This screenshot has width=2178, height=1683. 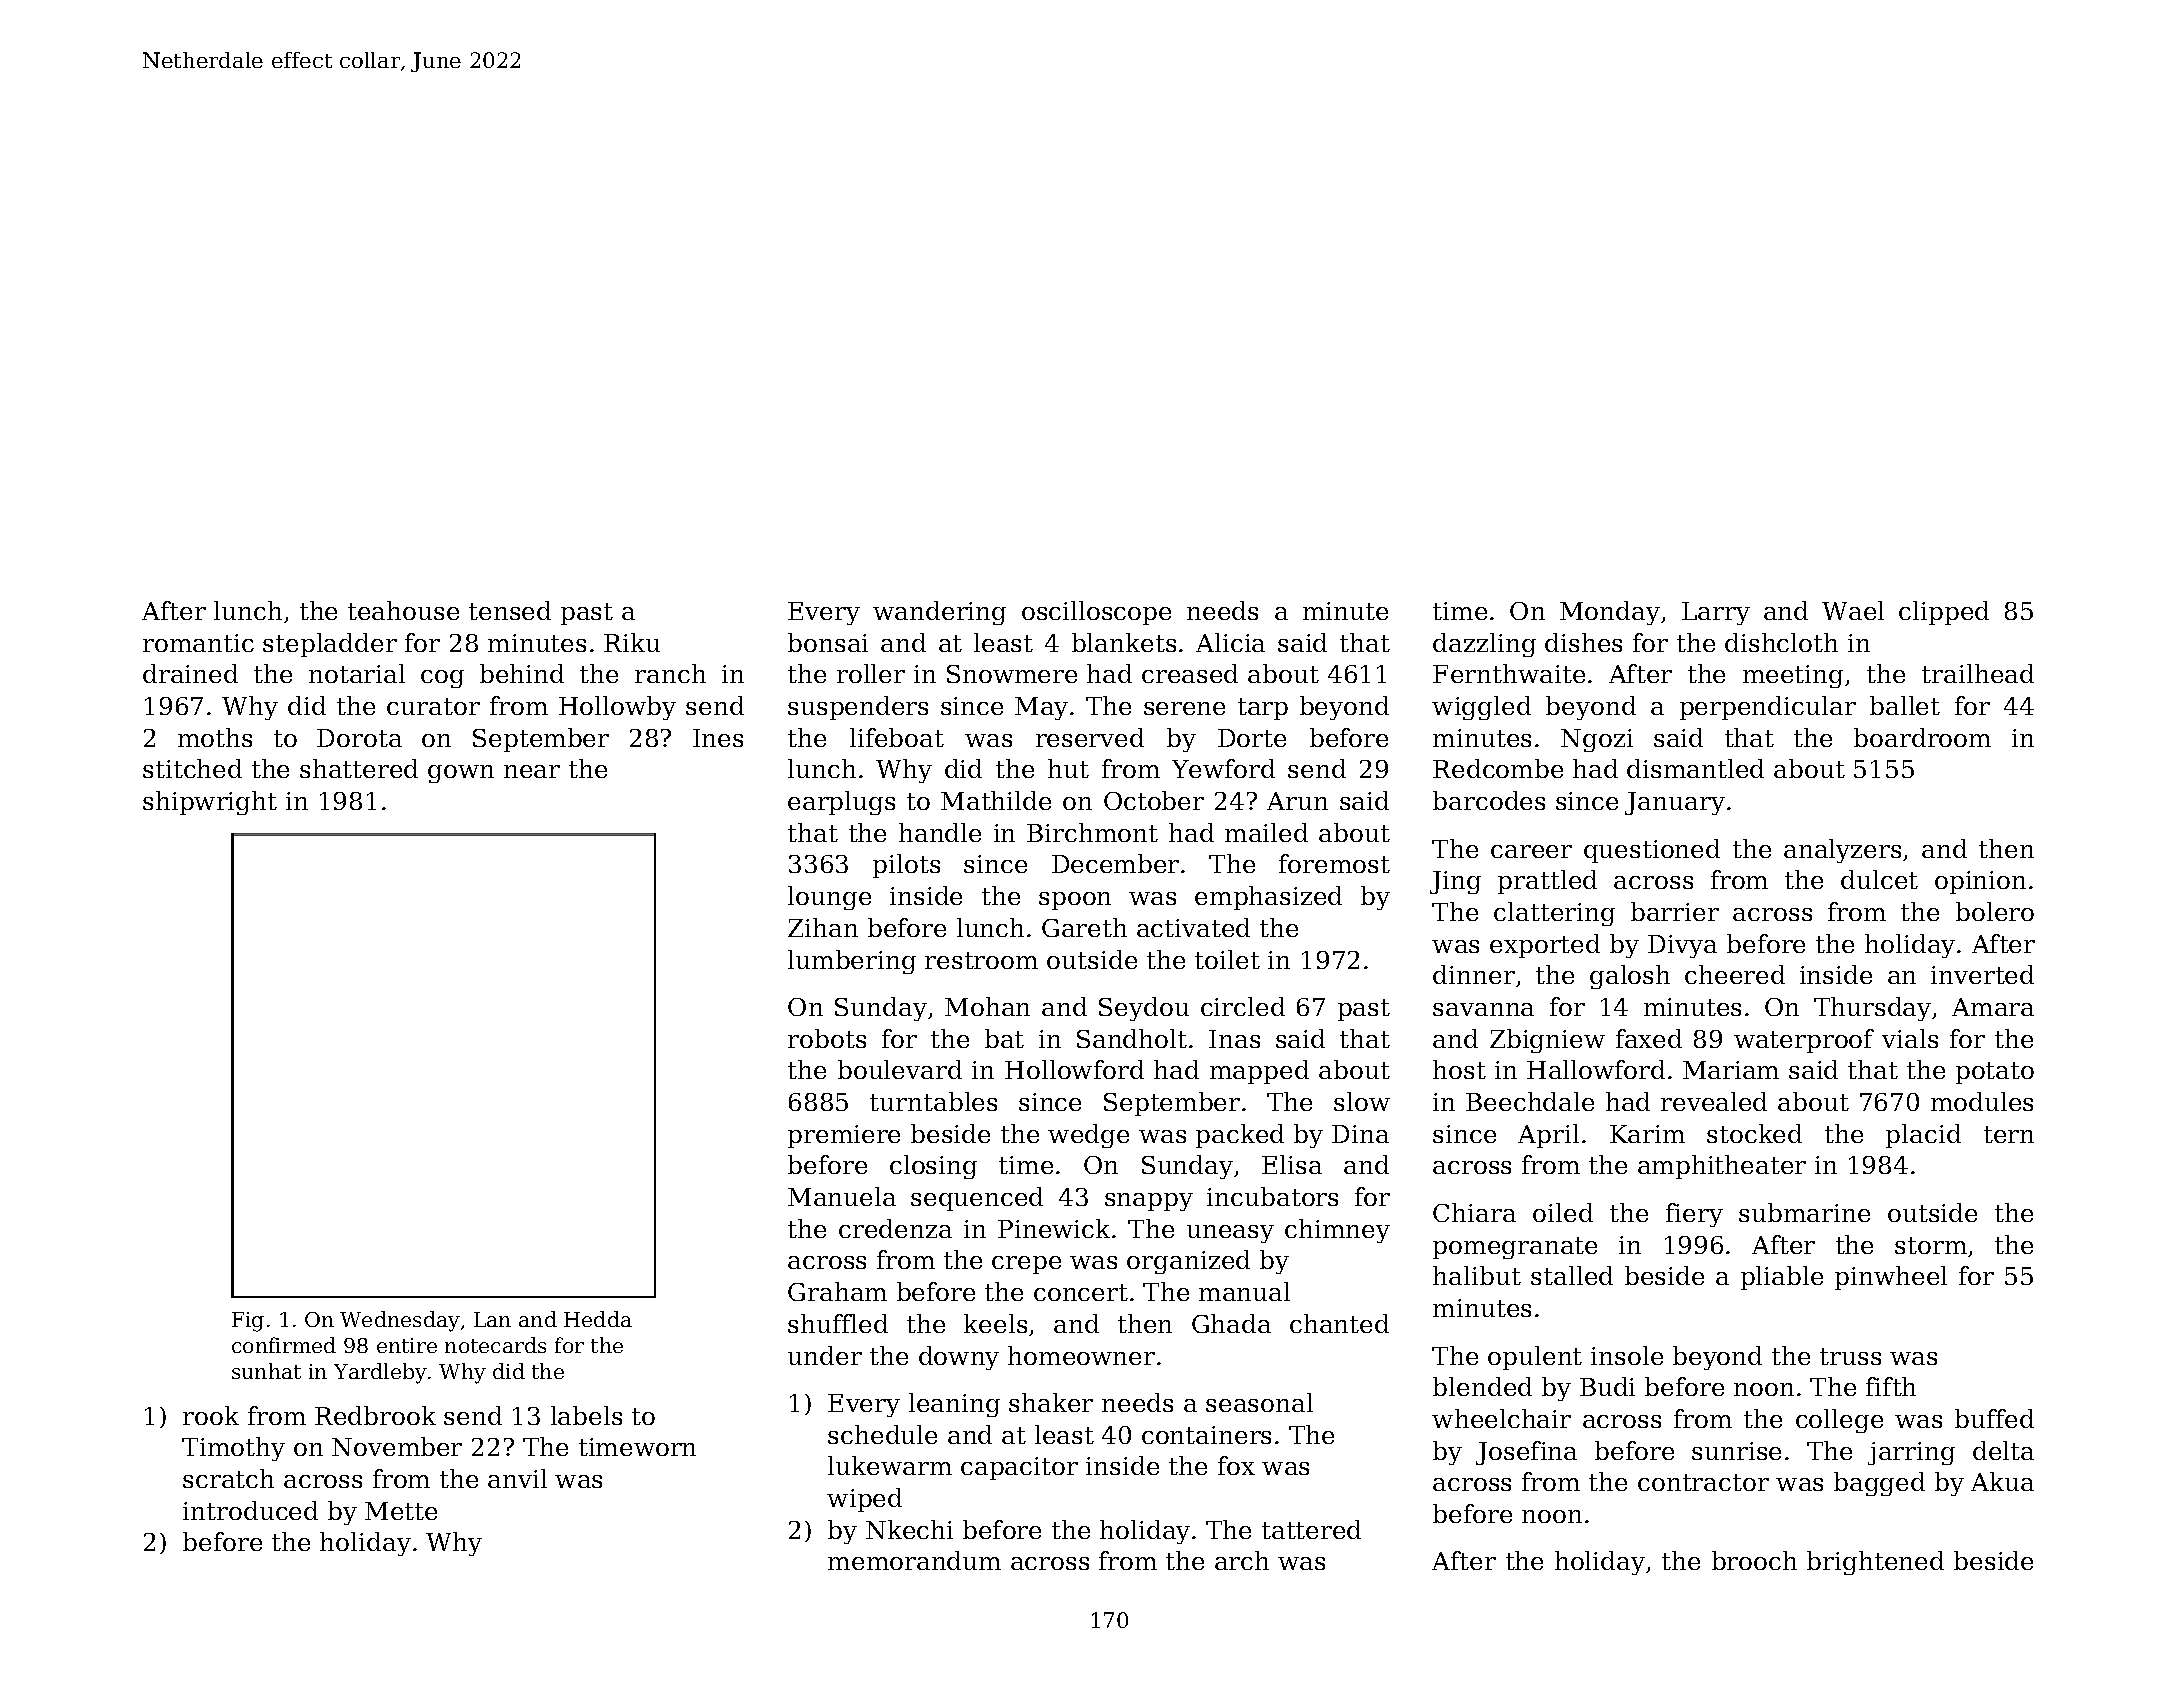 I want to click on truss, so click(x=1850, y=1356).
